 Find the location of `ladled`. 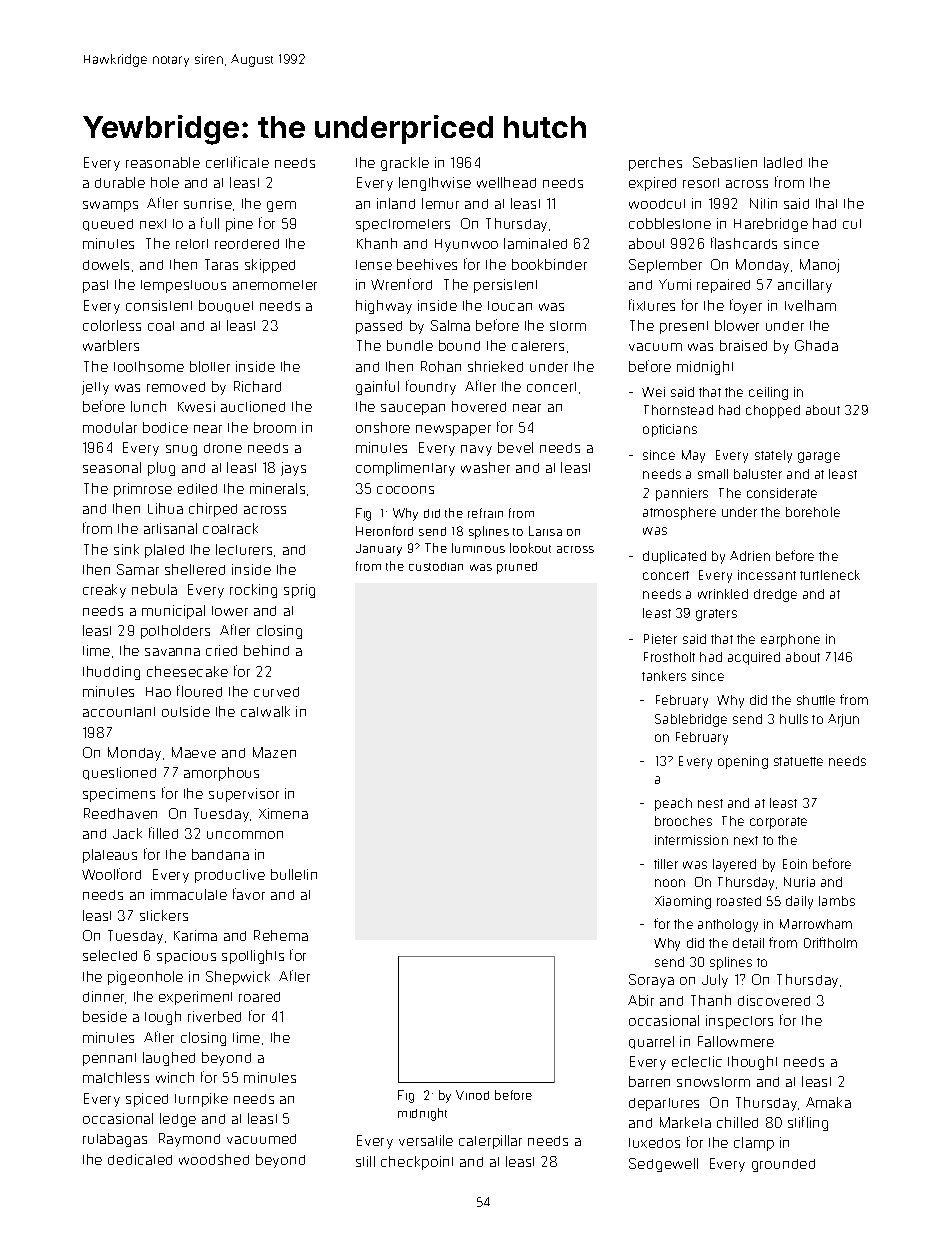

ladled is located at coordinates (783, 162).
